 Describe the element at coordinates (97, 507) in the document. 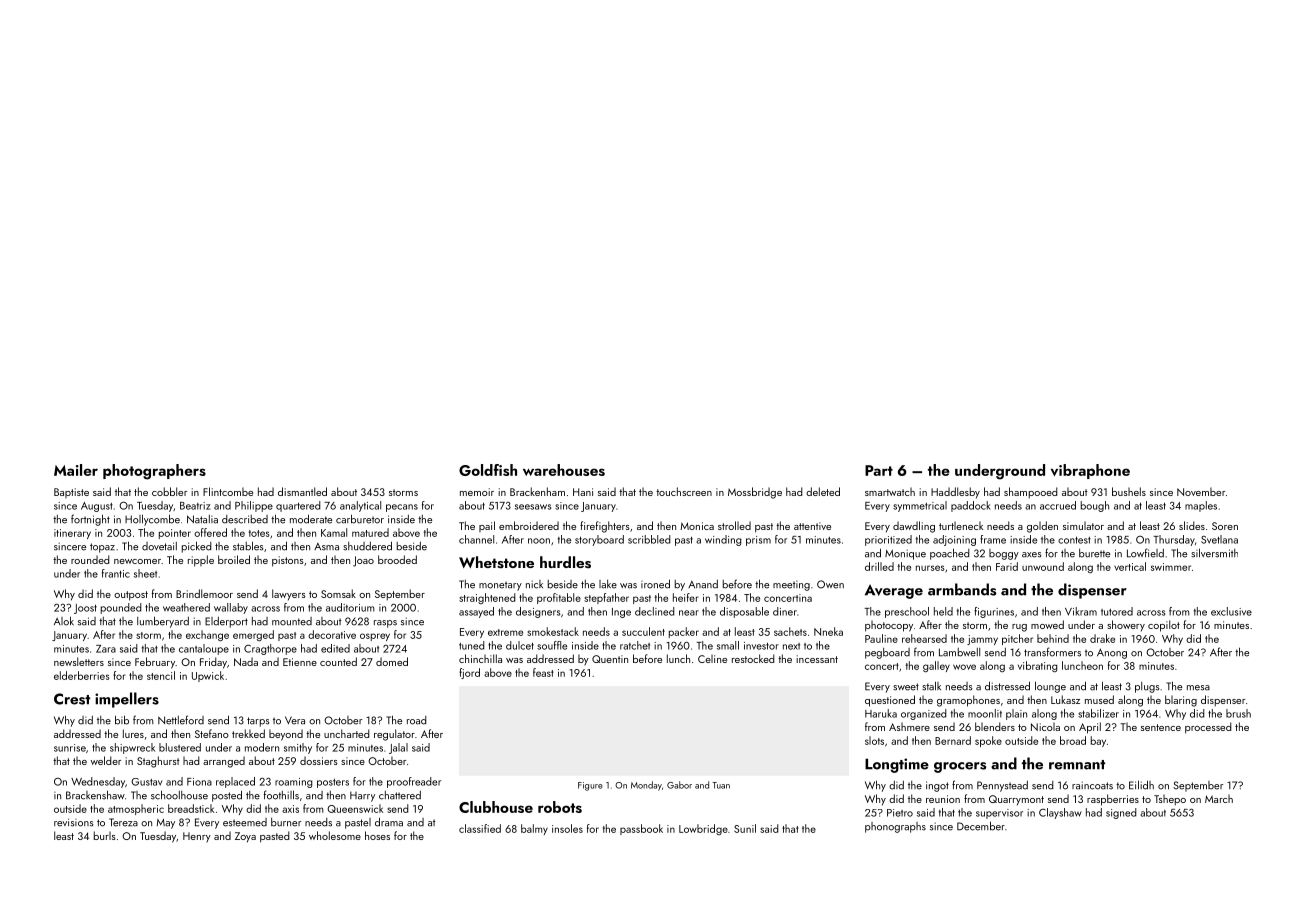

I see `August` at that location.
